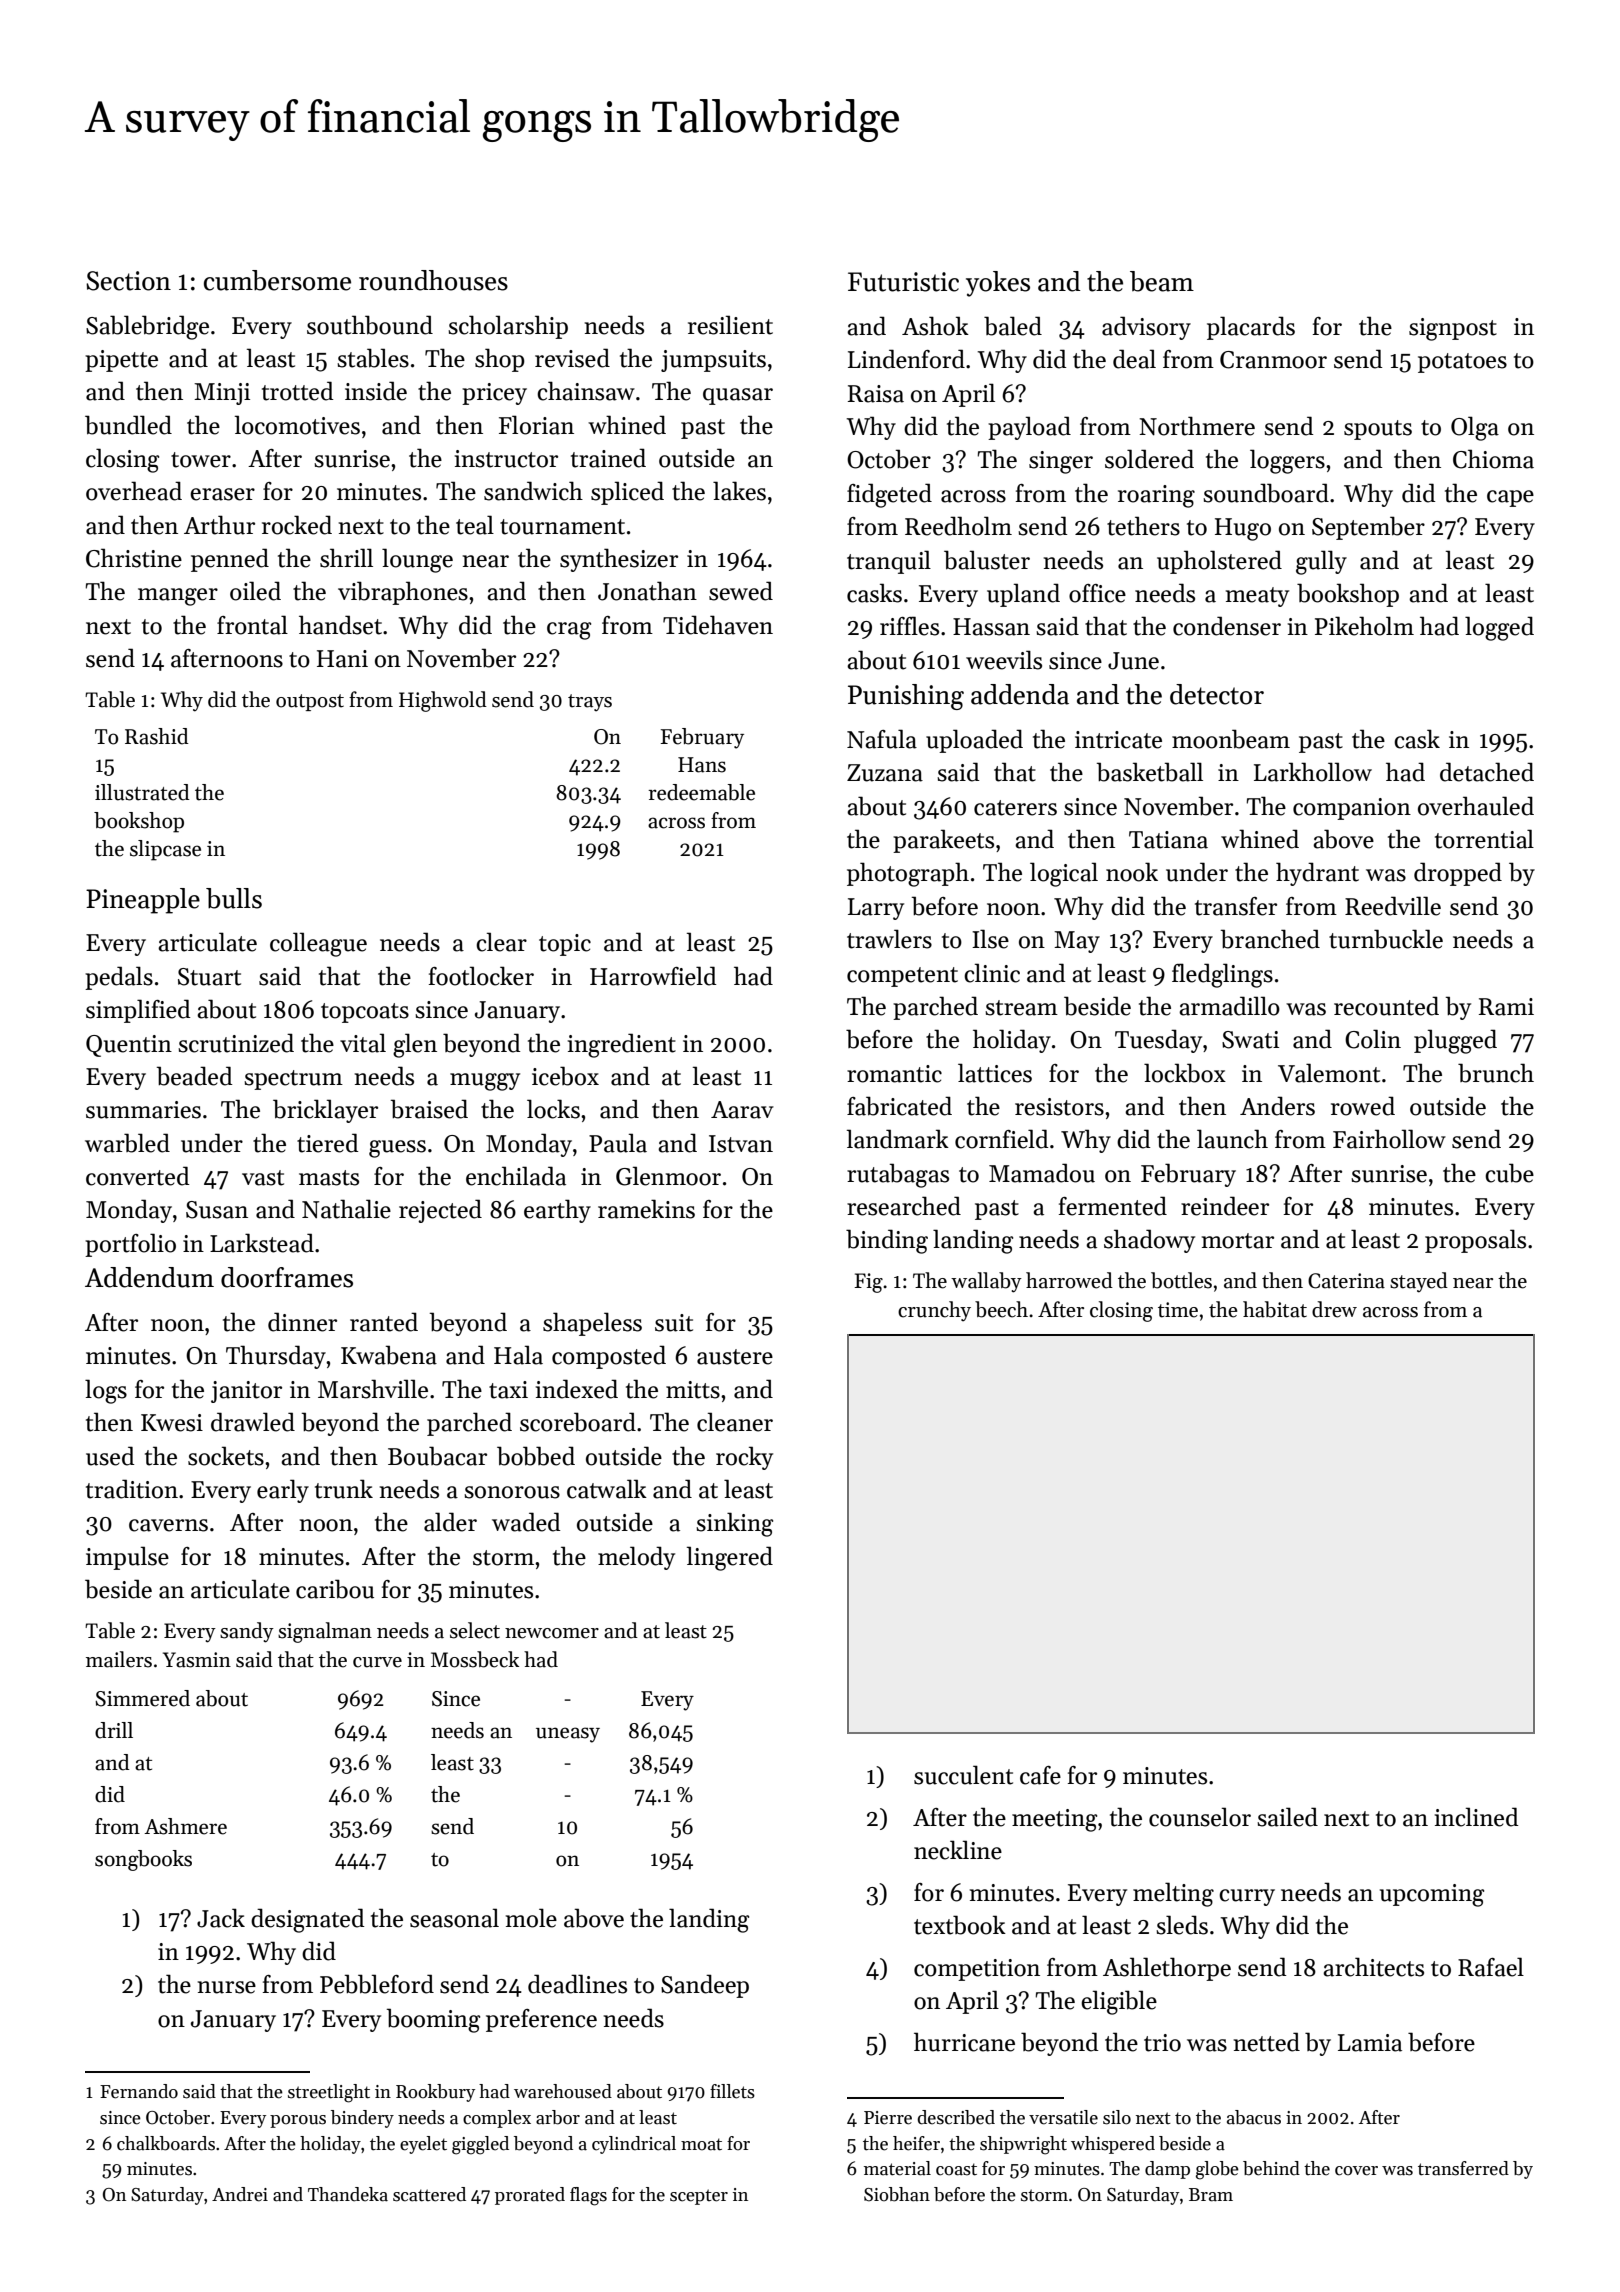 The height and width of the screenshot is (2292, 1620). Describe the element at coordinates (894, 1074) in the screenshot. I see `romantic` at that location.
